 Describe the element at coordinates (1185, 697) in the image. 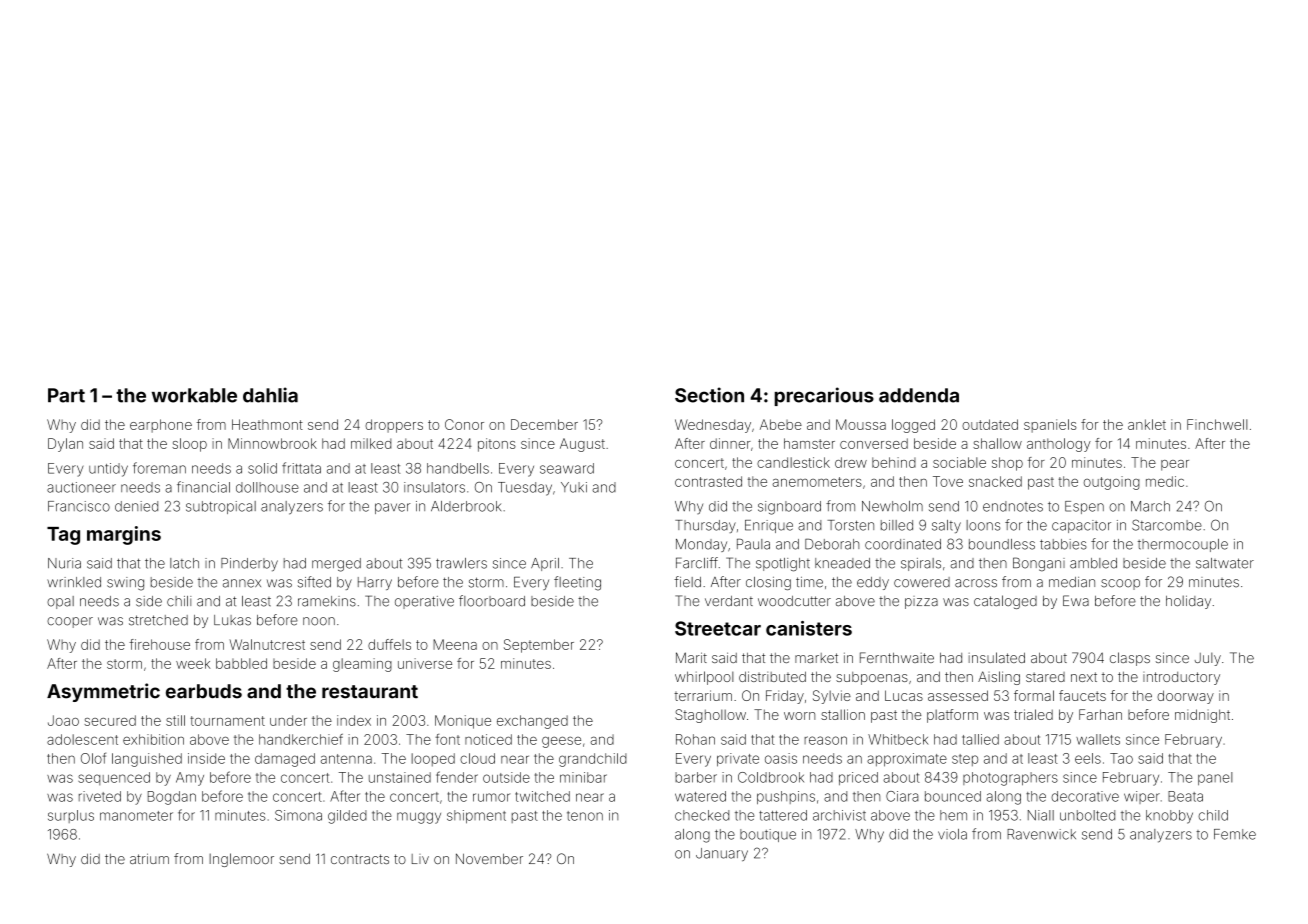

I see `doorway` at that location.
